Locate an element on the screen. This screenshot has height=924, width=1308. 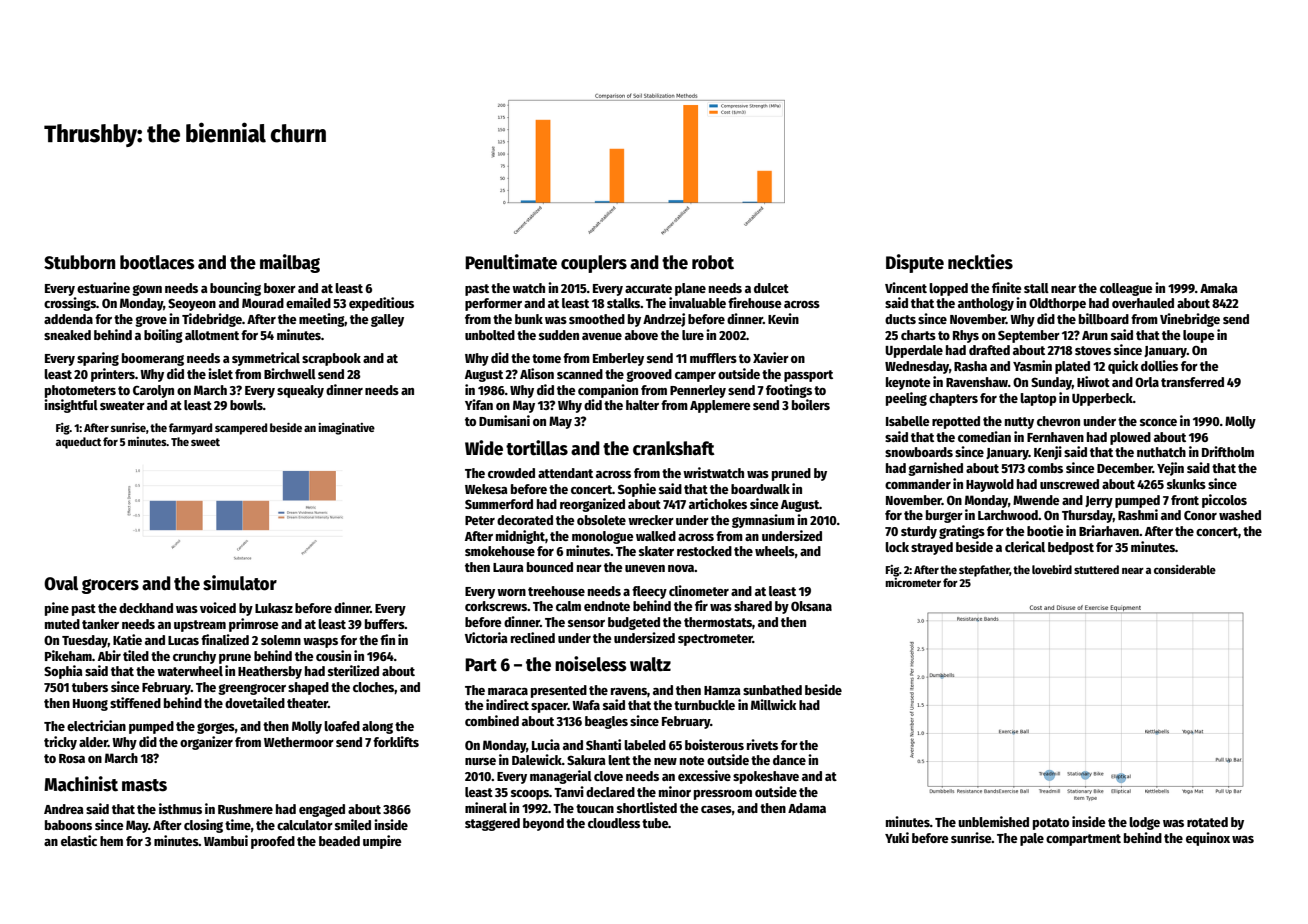
electrician is located at coordinates (96, 725).
